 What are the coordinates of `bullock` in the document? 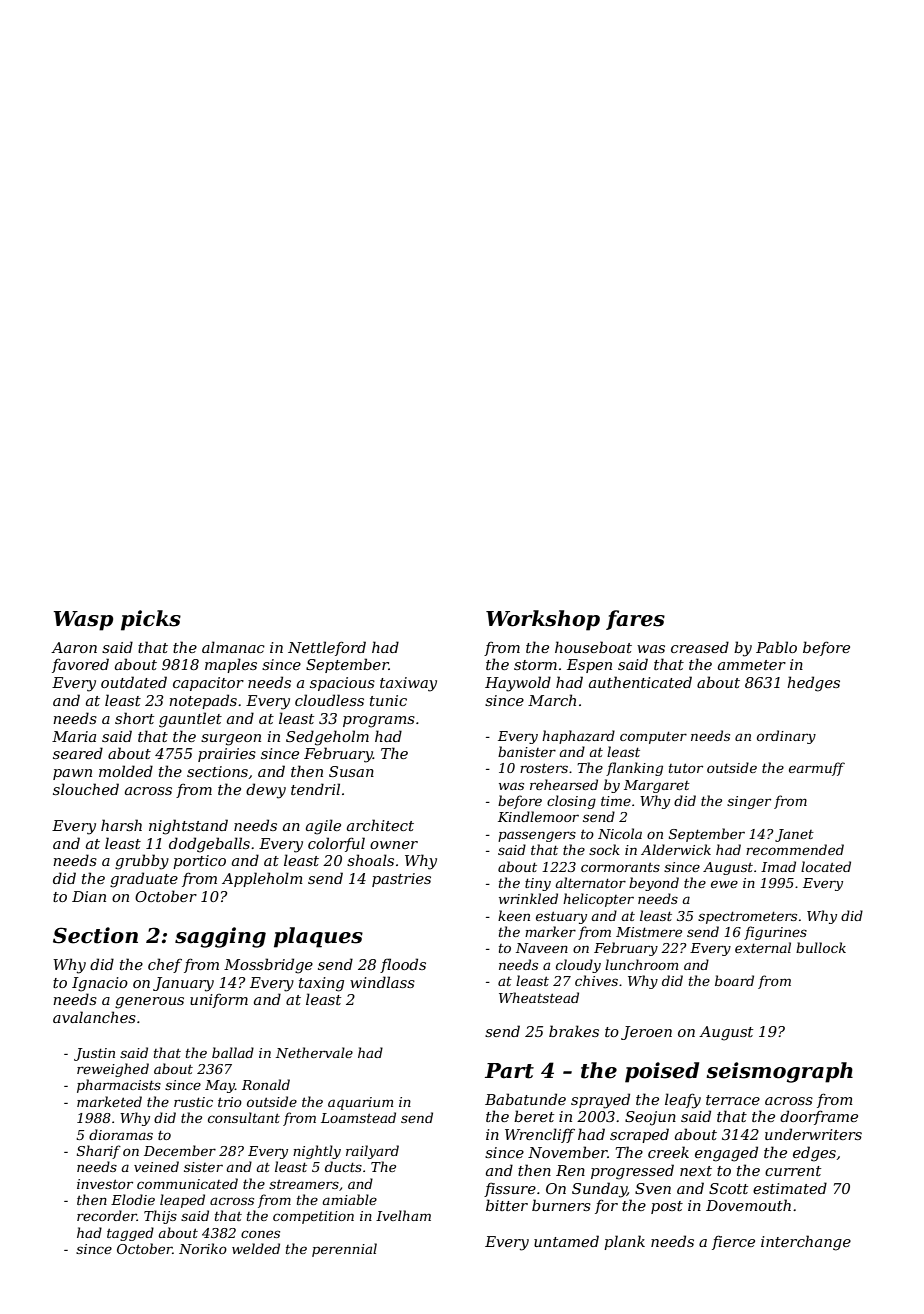 It's located at (821, 947).
